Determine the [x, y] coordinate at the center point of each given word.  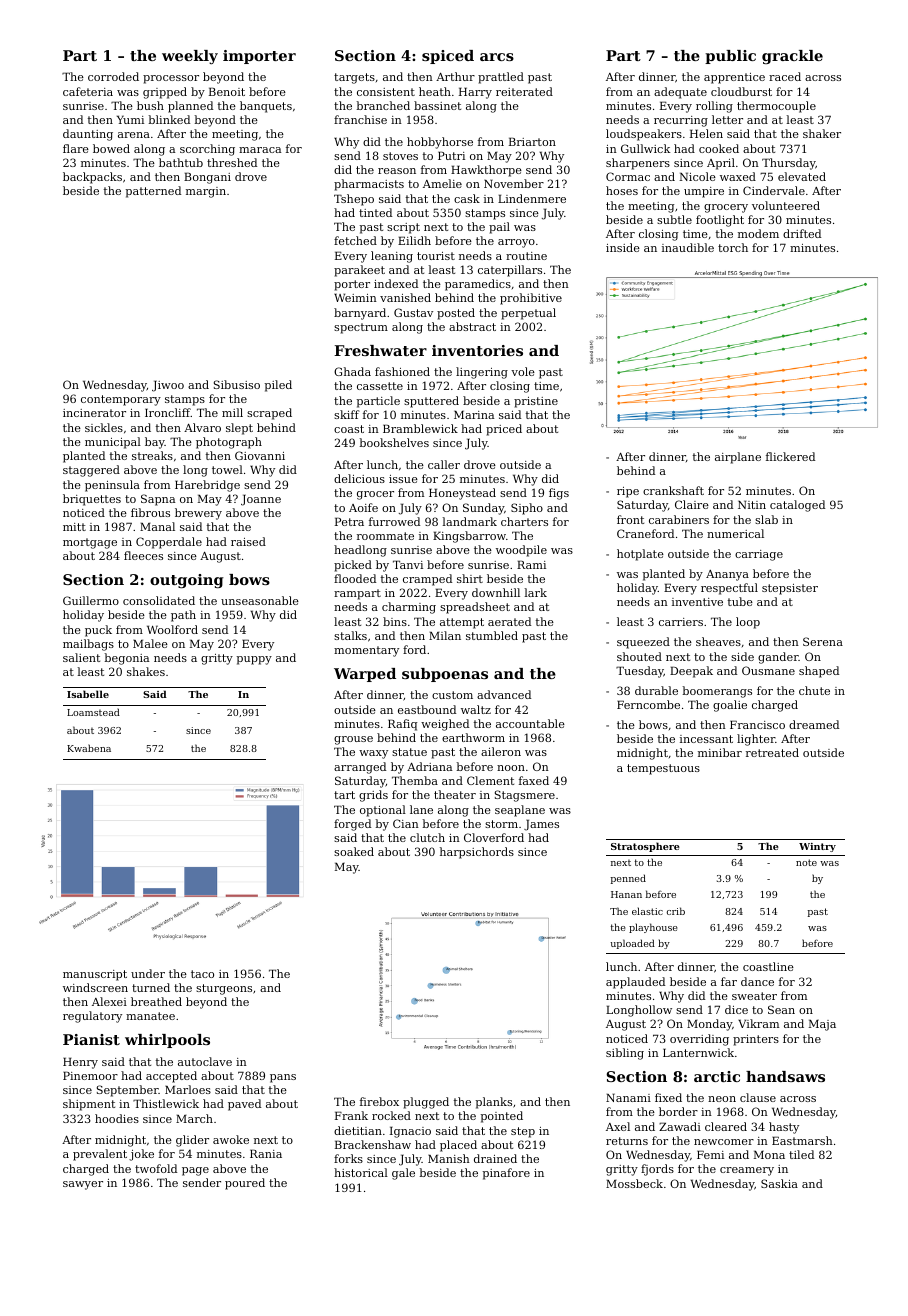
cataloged [797, 506]
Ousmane [768, 670]
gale [403, 1174]
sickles [104, 427]
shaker [822, 133]
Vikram [758, 1023]
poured [245, 1184]
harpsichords [477, 853]
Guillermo [91, 600]
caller [444, 464]
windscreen [95, 987]
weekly [190, 57]
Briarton [532, 141]
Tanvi [408, 564]
